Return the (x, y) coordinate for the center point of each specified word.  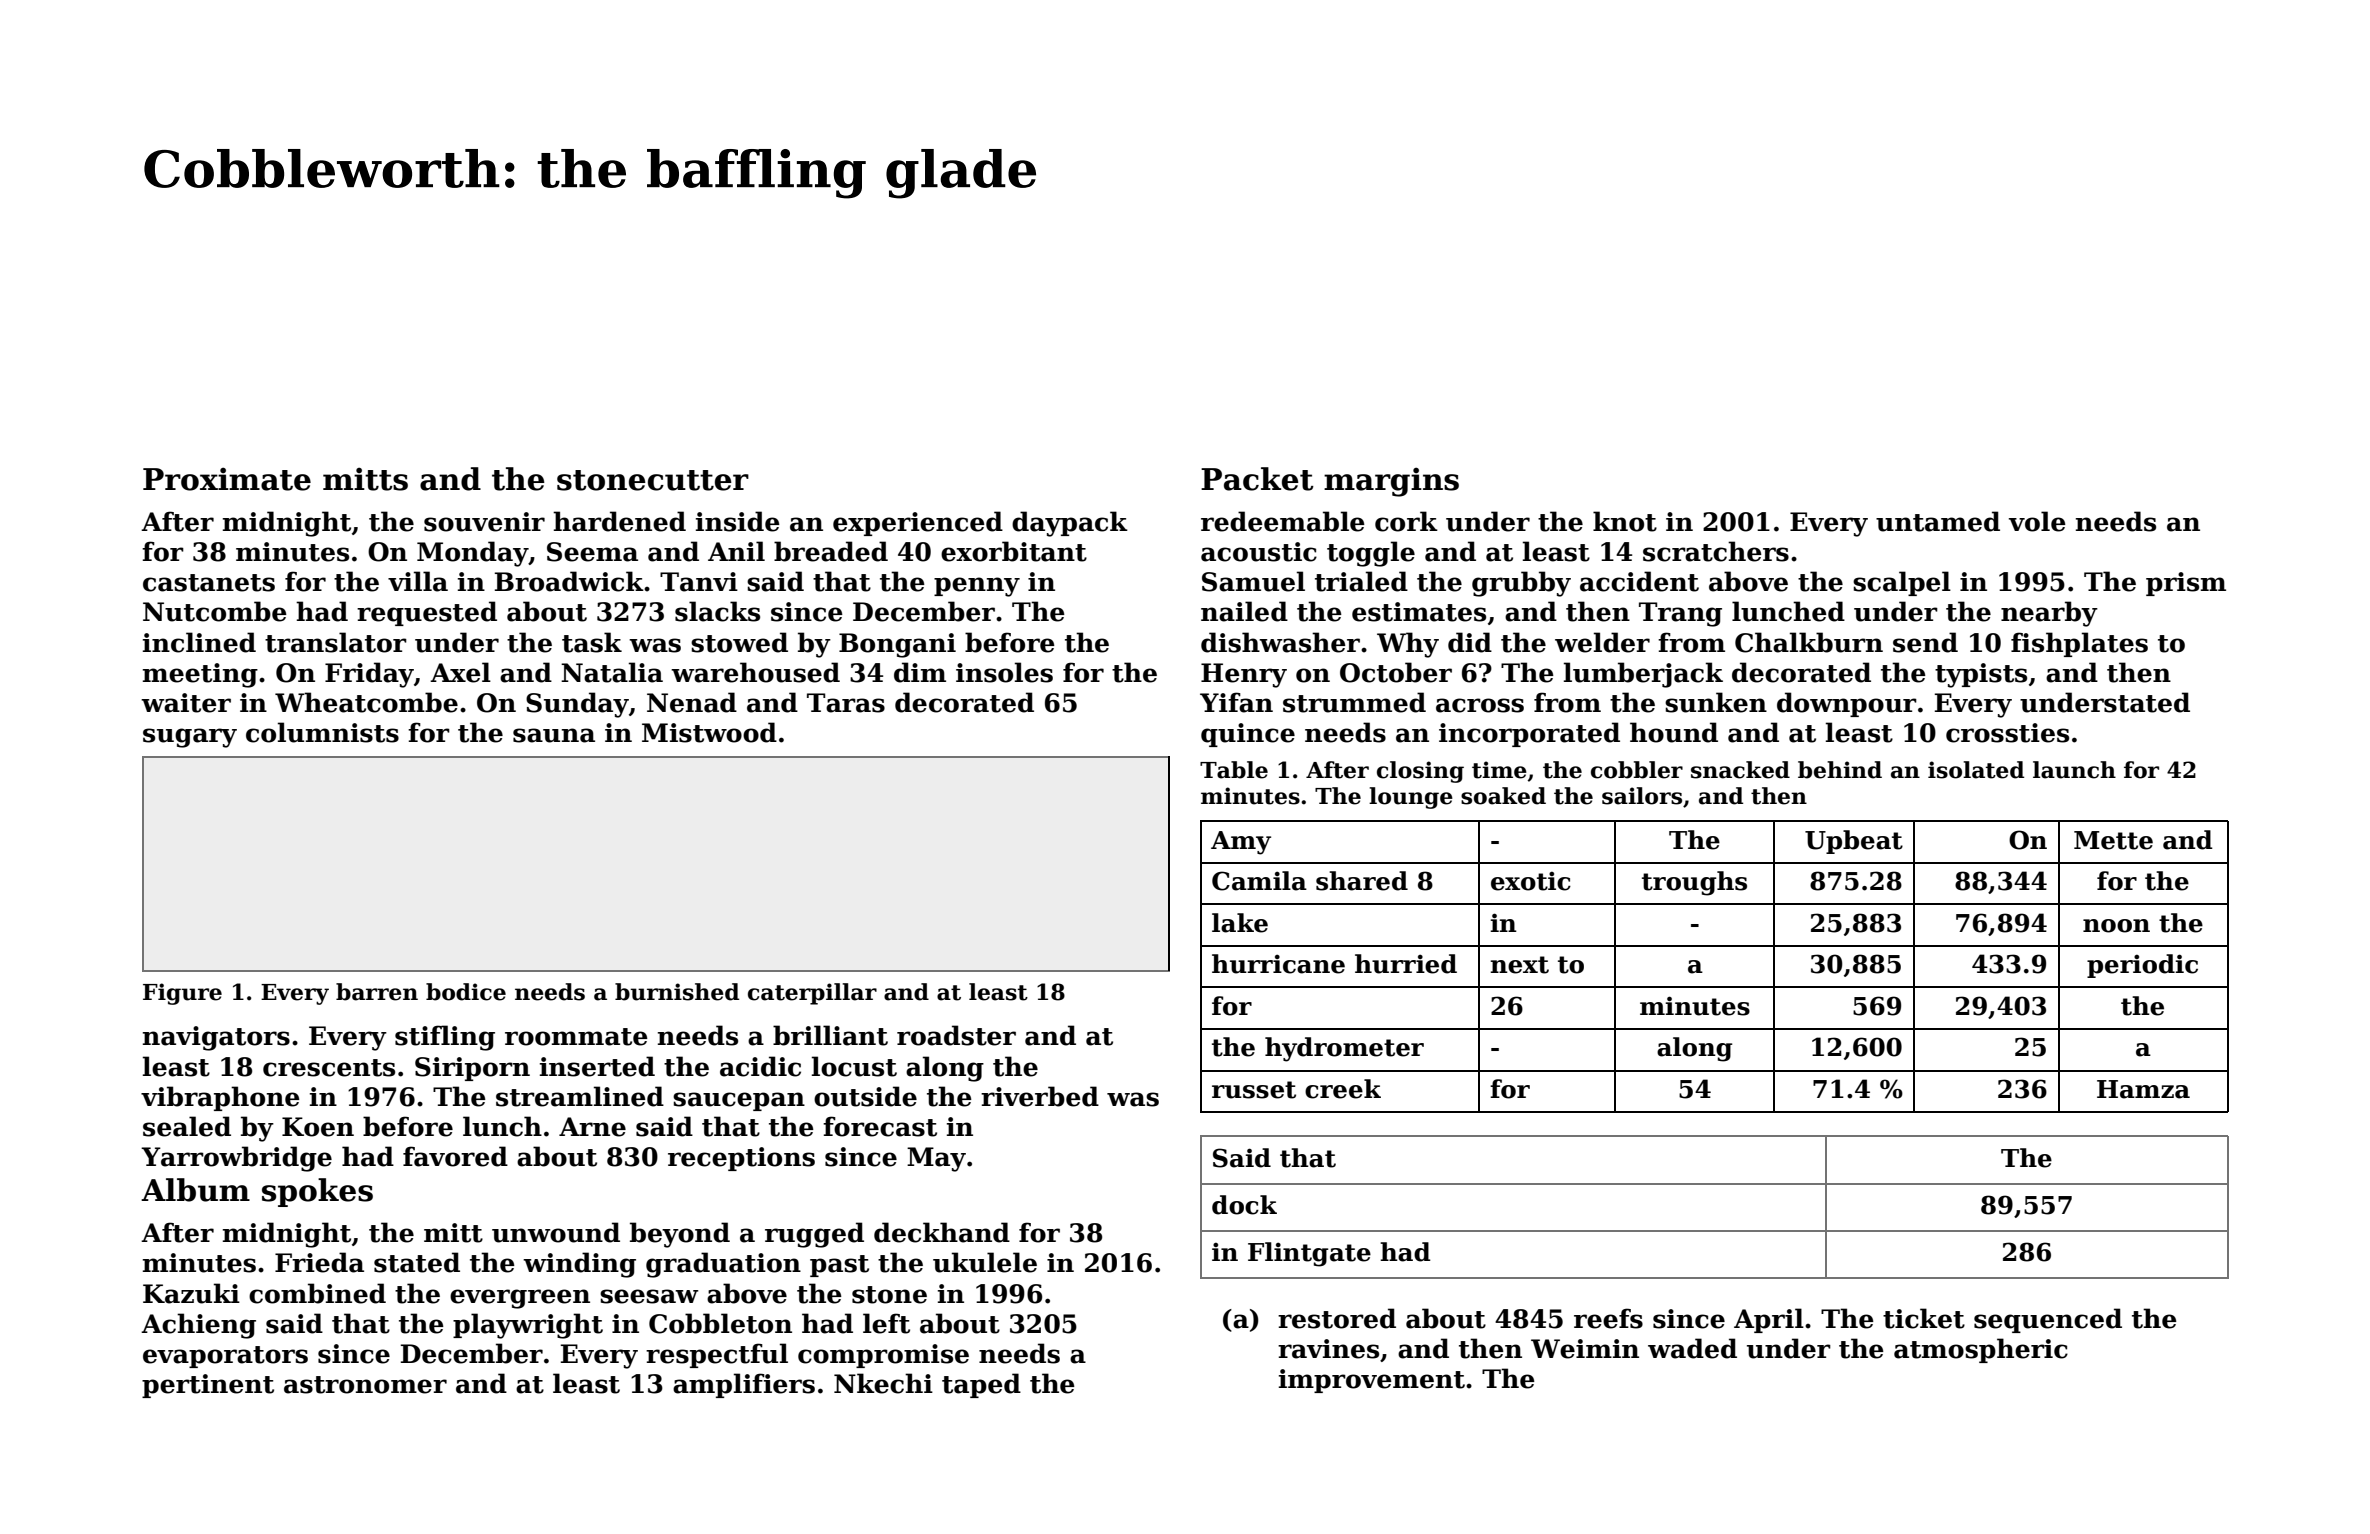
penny (977, 587)
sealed (187, 1126)
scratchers (1716, 551)
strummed (1354, 702)
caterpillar (812, 994)
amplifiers (744, 1385)
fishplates (2079, 644)
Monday (473, 554)
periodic (2142, 966)
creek (1343, 1089)
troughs (1694, 883)
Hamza (2143, 1089)
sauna (554, 735)
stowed (739, 642)
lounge (1411, 798)
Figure (182, 994)
